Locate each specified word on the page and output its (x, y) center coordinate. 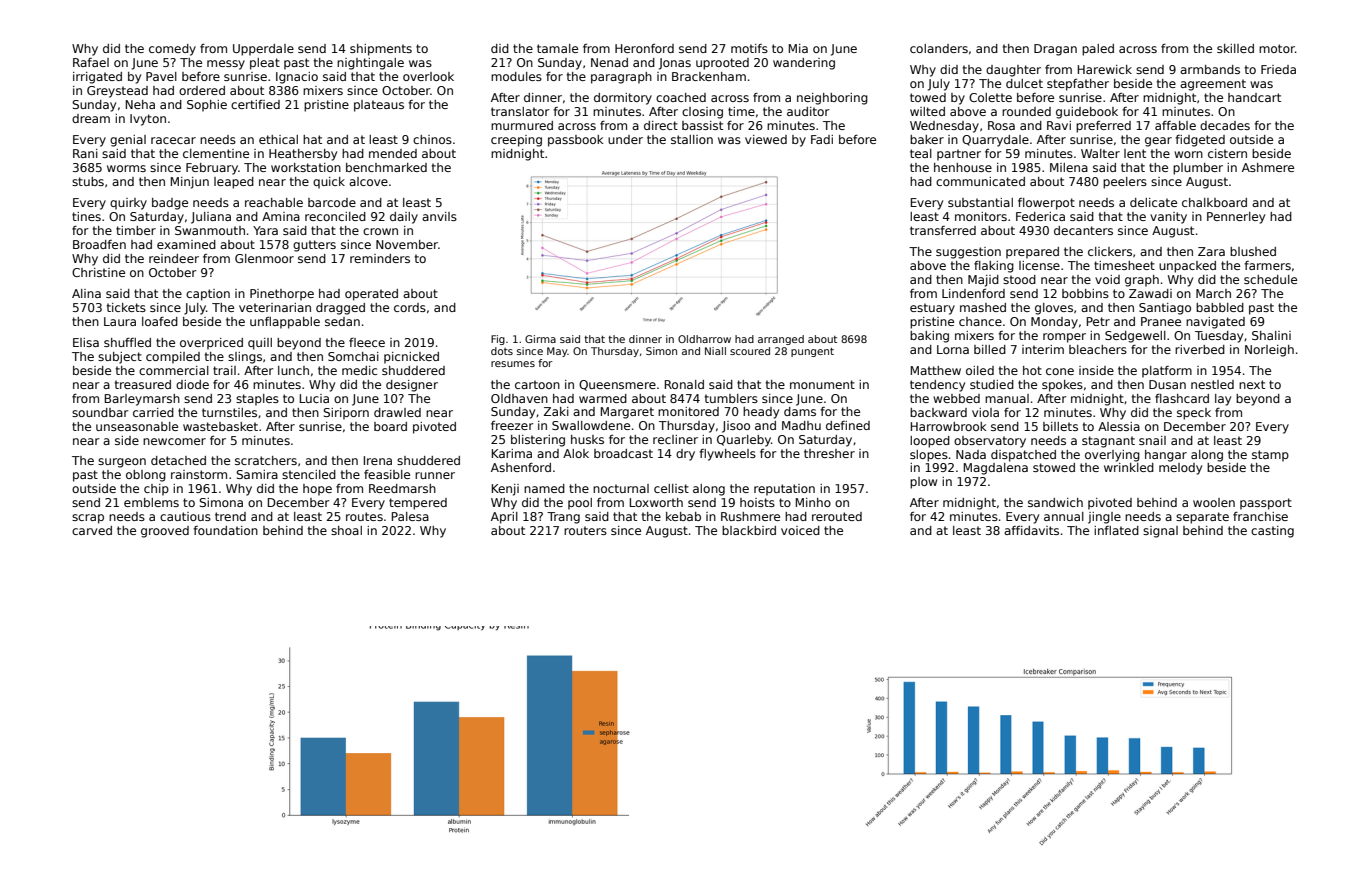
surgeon (122, 463)
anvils (439, 216)
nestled (1212, 384)
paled (1098, 50)
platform (1167, 372)
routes (364, 516)
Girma (540, 339)
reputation (784, 490)
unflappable (285, 323)
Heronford (644, 48)
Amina (281, 216)
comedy (172, 50)
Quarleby (744, 441)
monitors (981, 216)
